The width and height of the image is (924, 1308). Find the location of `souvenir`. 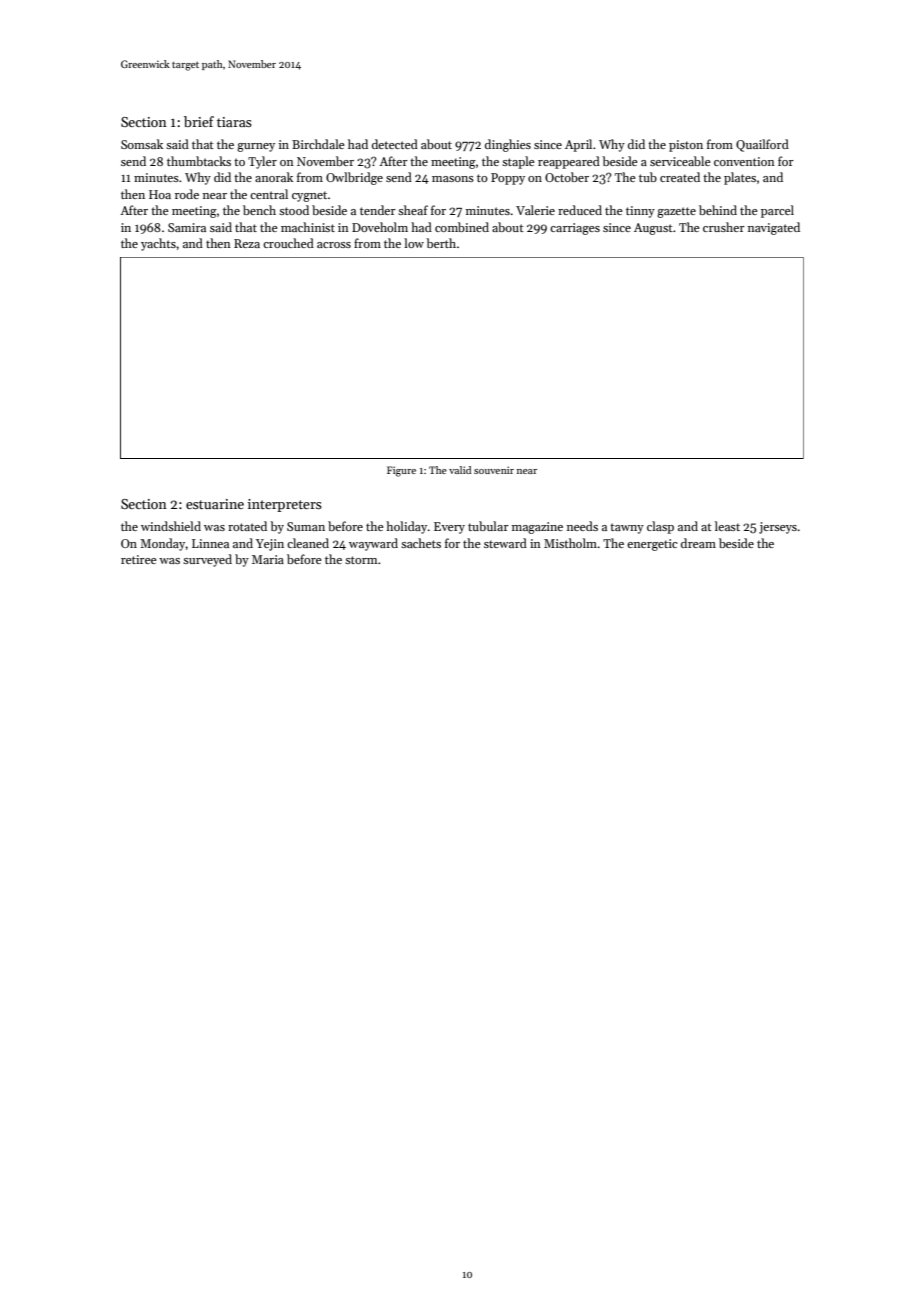

souvenir is located at coordinates (494, 470).
